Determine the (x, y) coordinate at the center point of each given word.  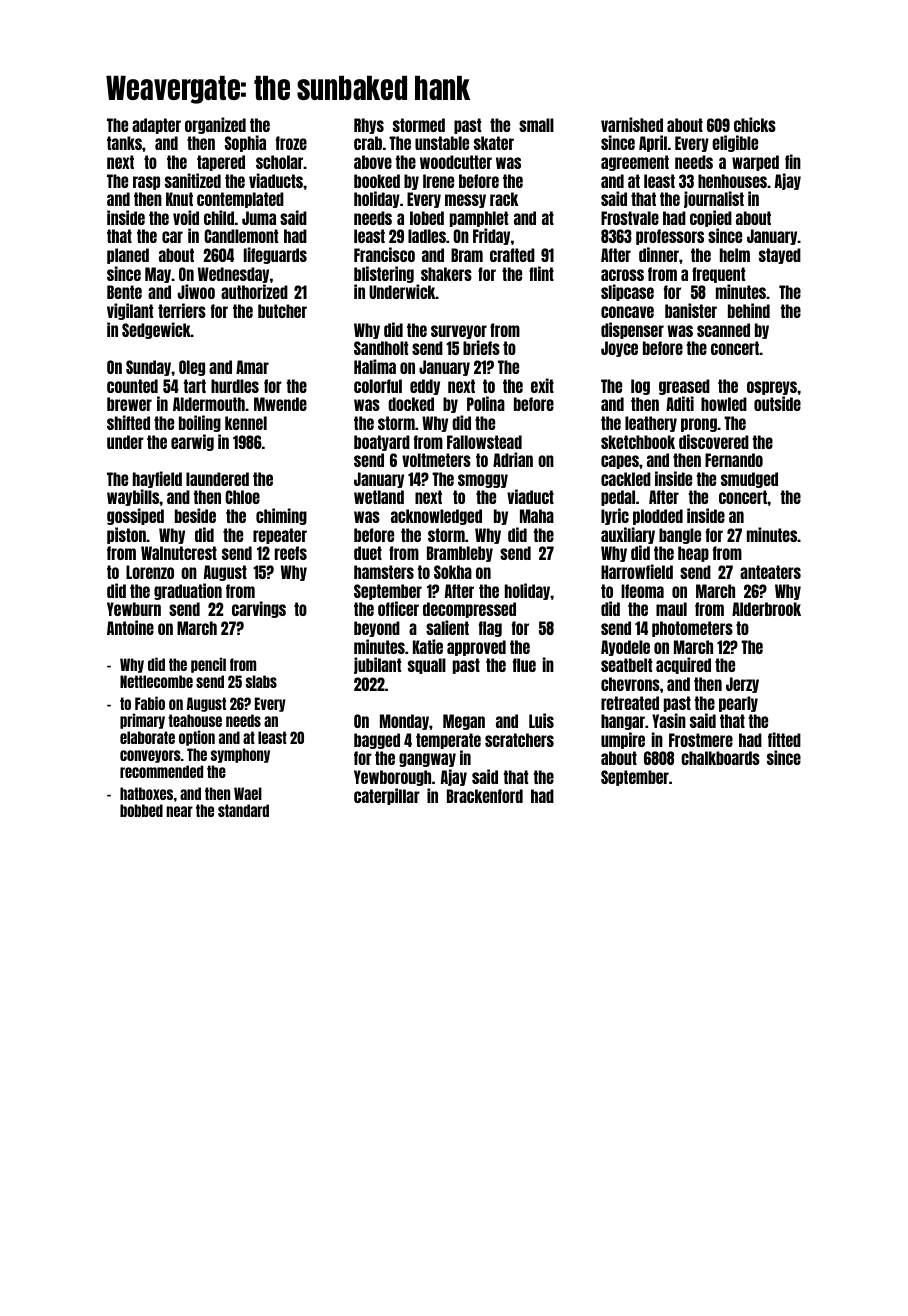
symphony (240, 755)
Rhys (369, 126)
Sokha (453, 572)
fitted (784, 739)
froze (291, 143)
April (653, 143)
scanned (723, 330)
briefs (481, 347)
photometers (692, 629)
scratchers (519, 740)
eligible (735, 143)
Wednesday (233, 275)
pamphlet (479, 219)
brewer (129, 404)
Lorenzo (150, 572)
